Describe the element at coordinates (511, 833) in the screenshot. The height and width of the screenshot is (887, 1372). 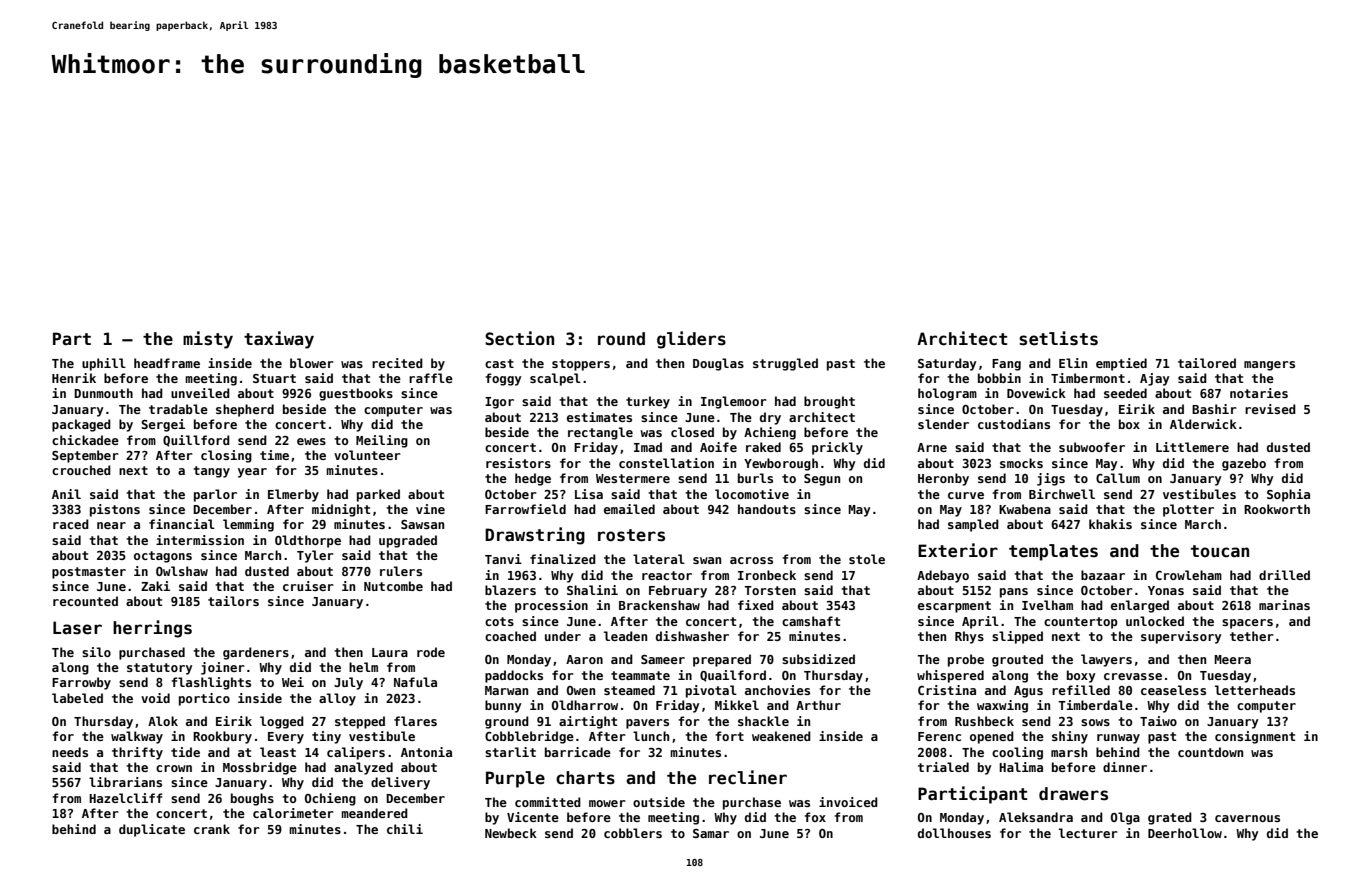
I see `Newbeck` at that location.
